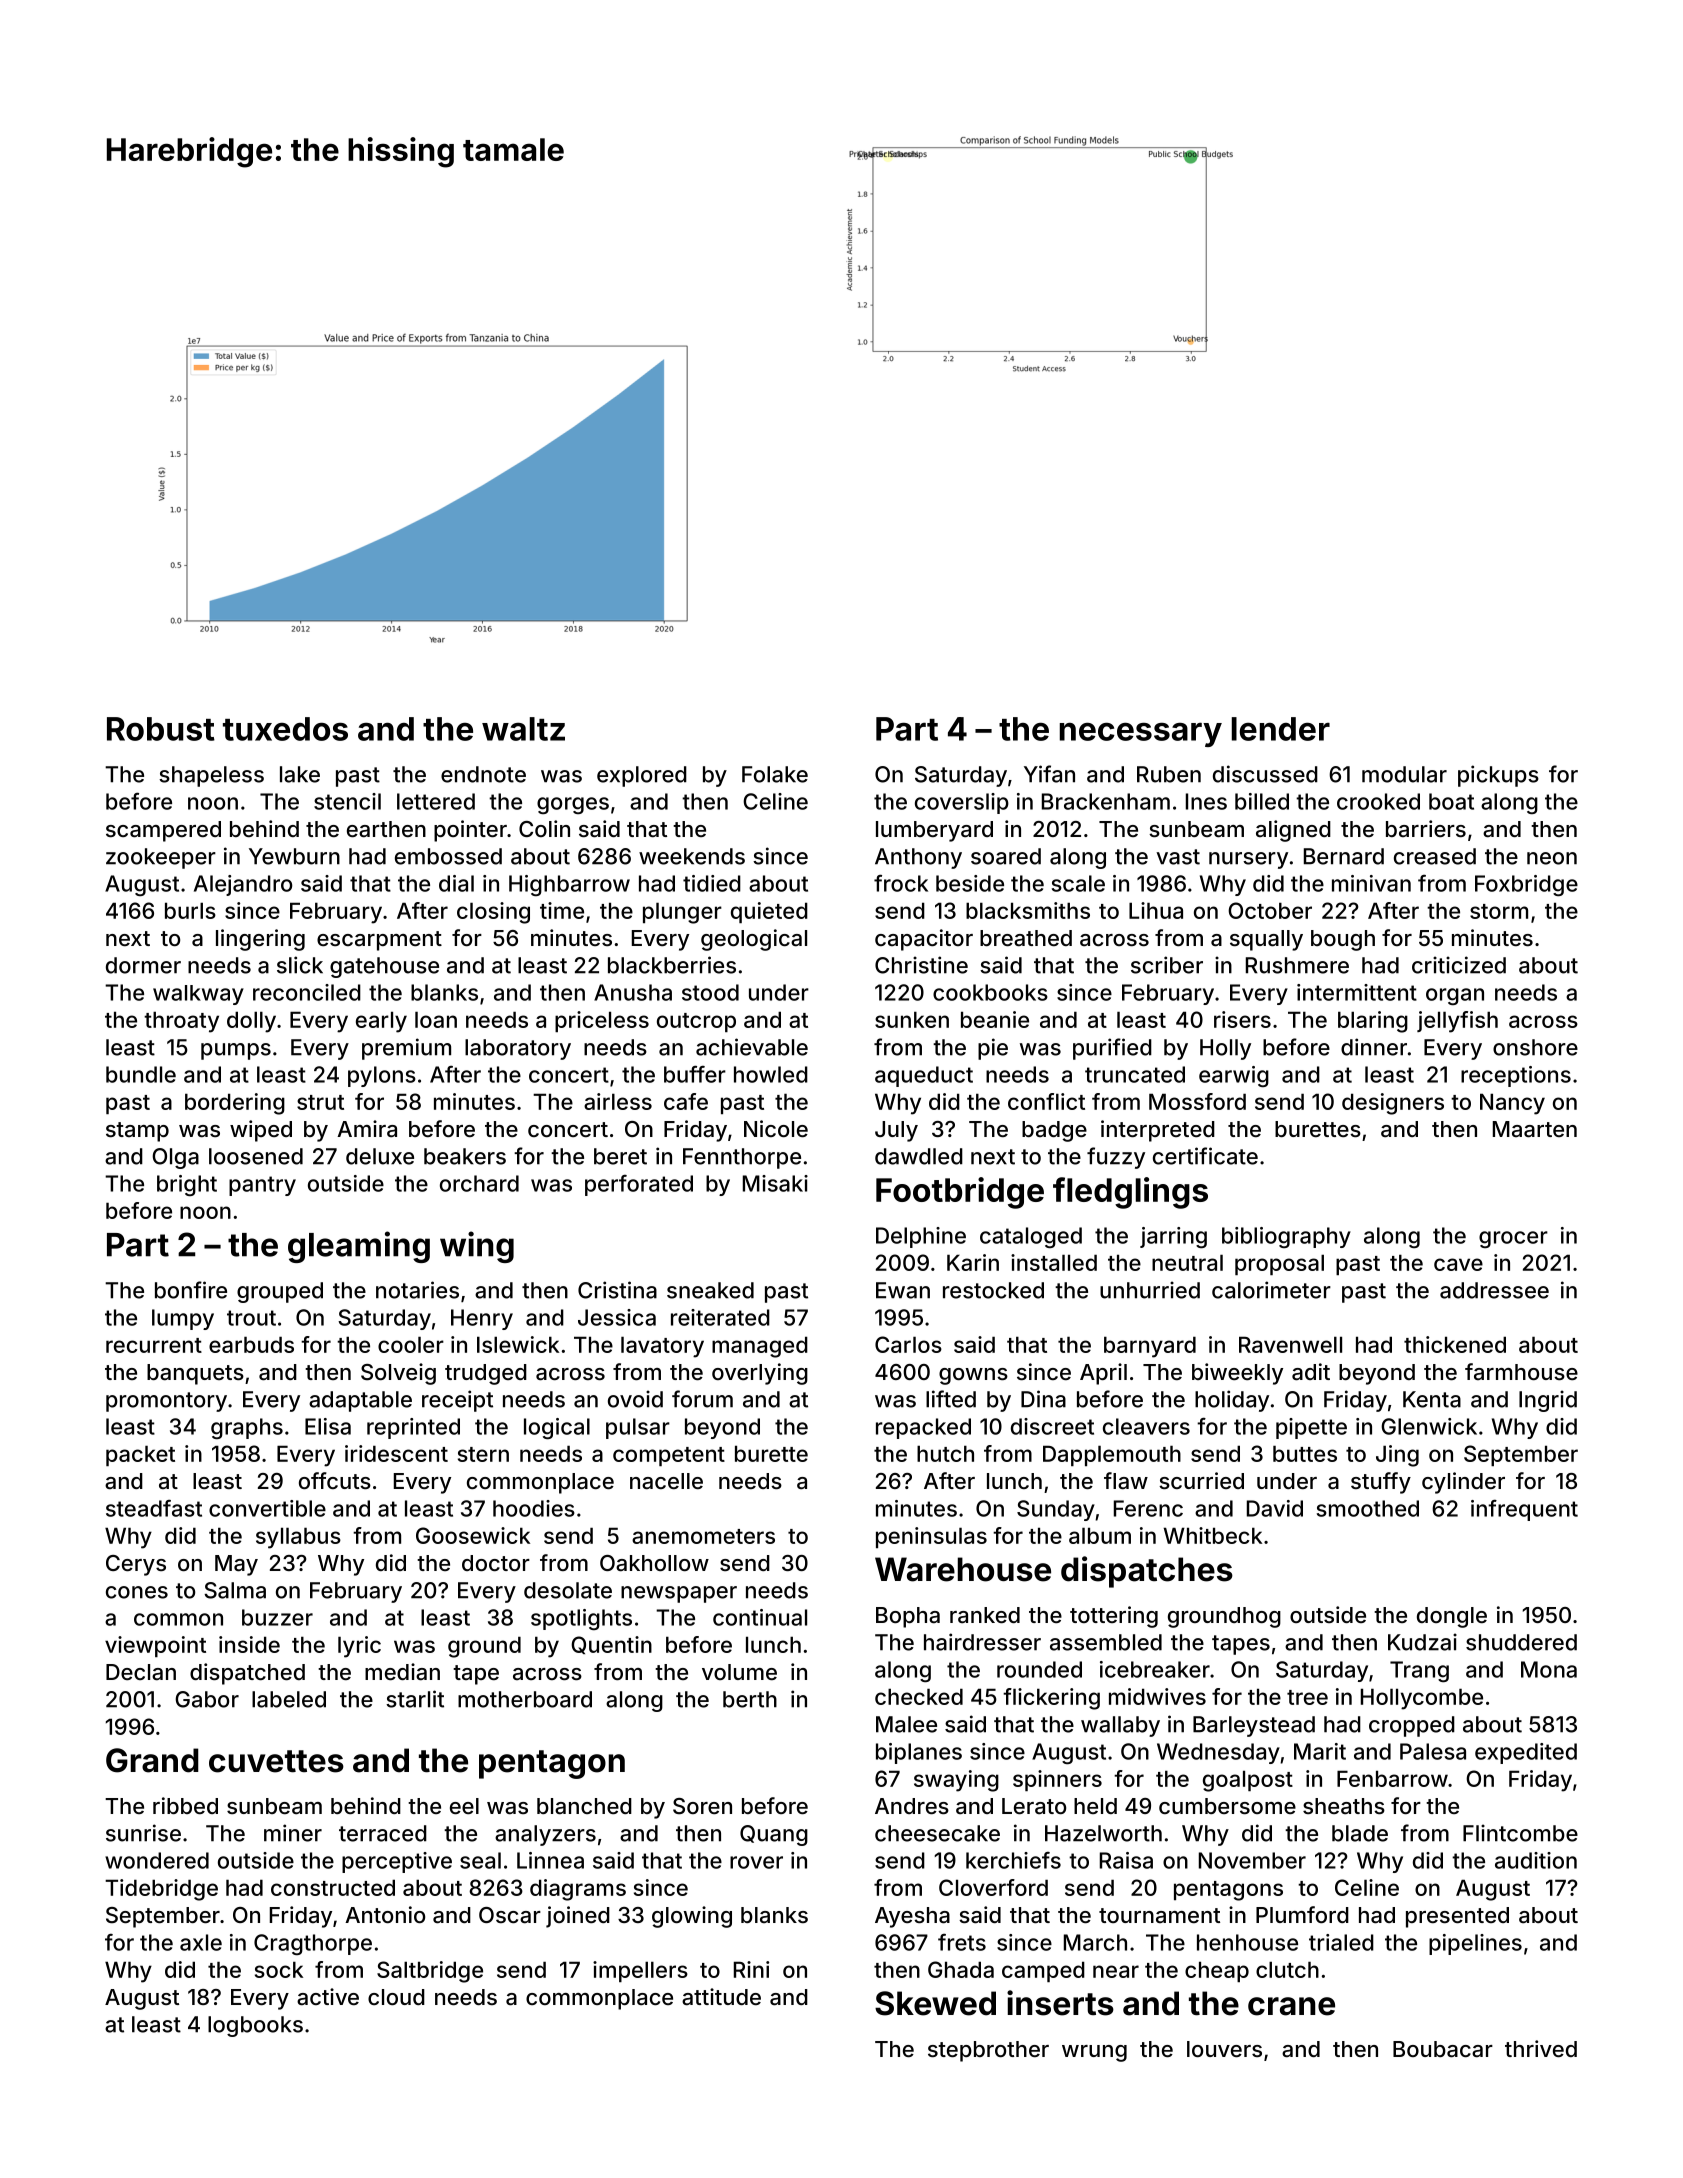 This image has height=2178, width=1683. I want to click on Robust, so click(161, 729).
